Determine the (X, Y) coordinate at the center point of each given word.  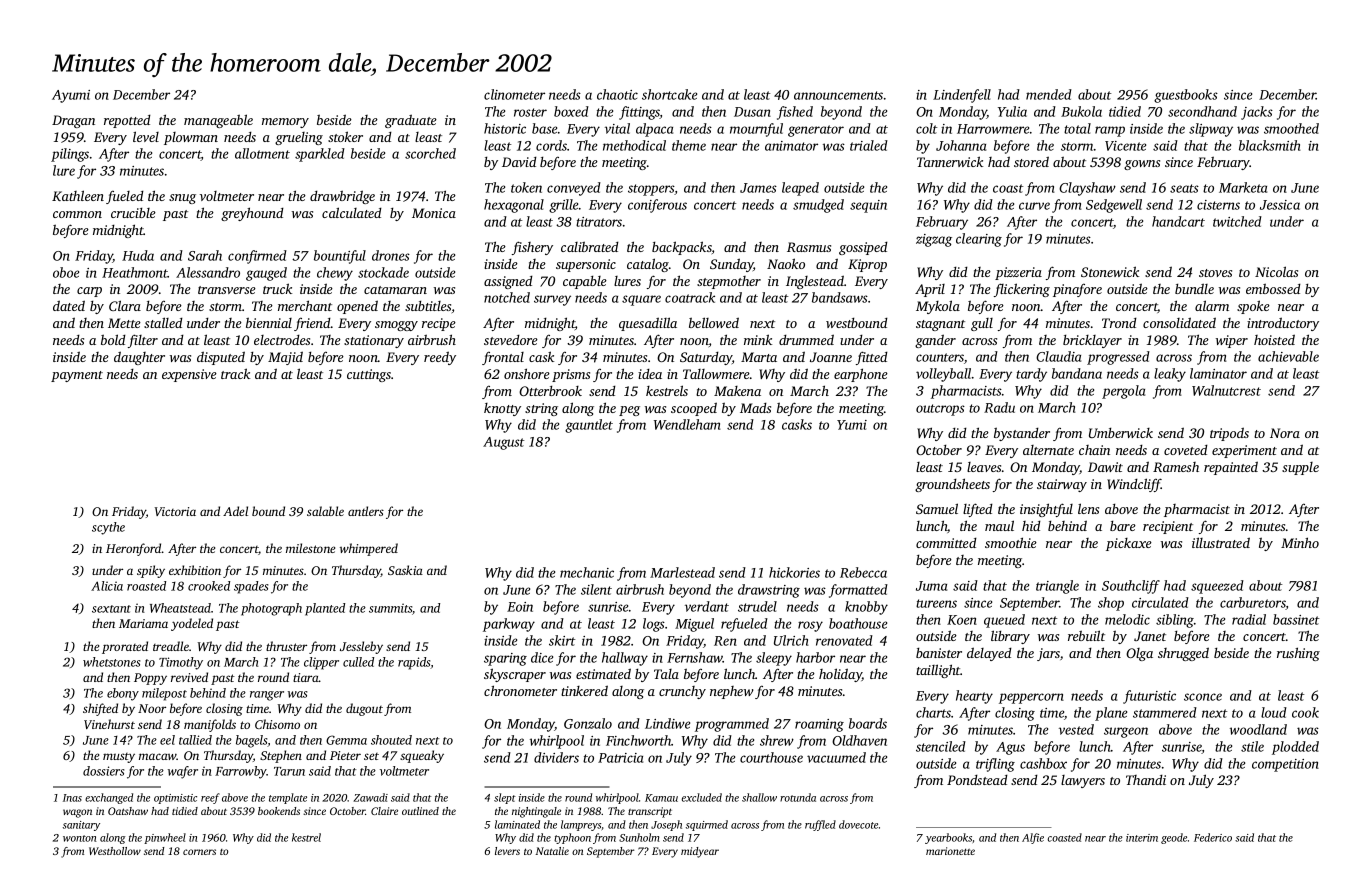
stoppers (651, 190)
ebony (123, 694)
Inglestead (815, 282)
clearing (979, 240)
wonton (80, 838)
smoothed (1291, 128)
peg (629, 411)
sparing (505, 659)
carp (89, 292)
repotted (127, 121)
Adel (235, 511)
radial (1249, 619)
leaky (1170, 375)
